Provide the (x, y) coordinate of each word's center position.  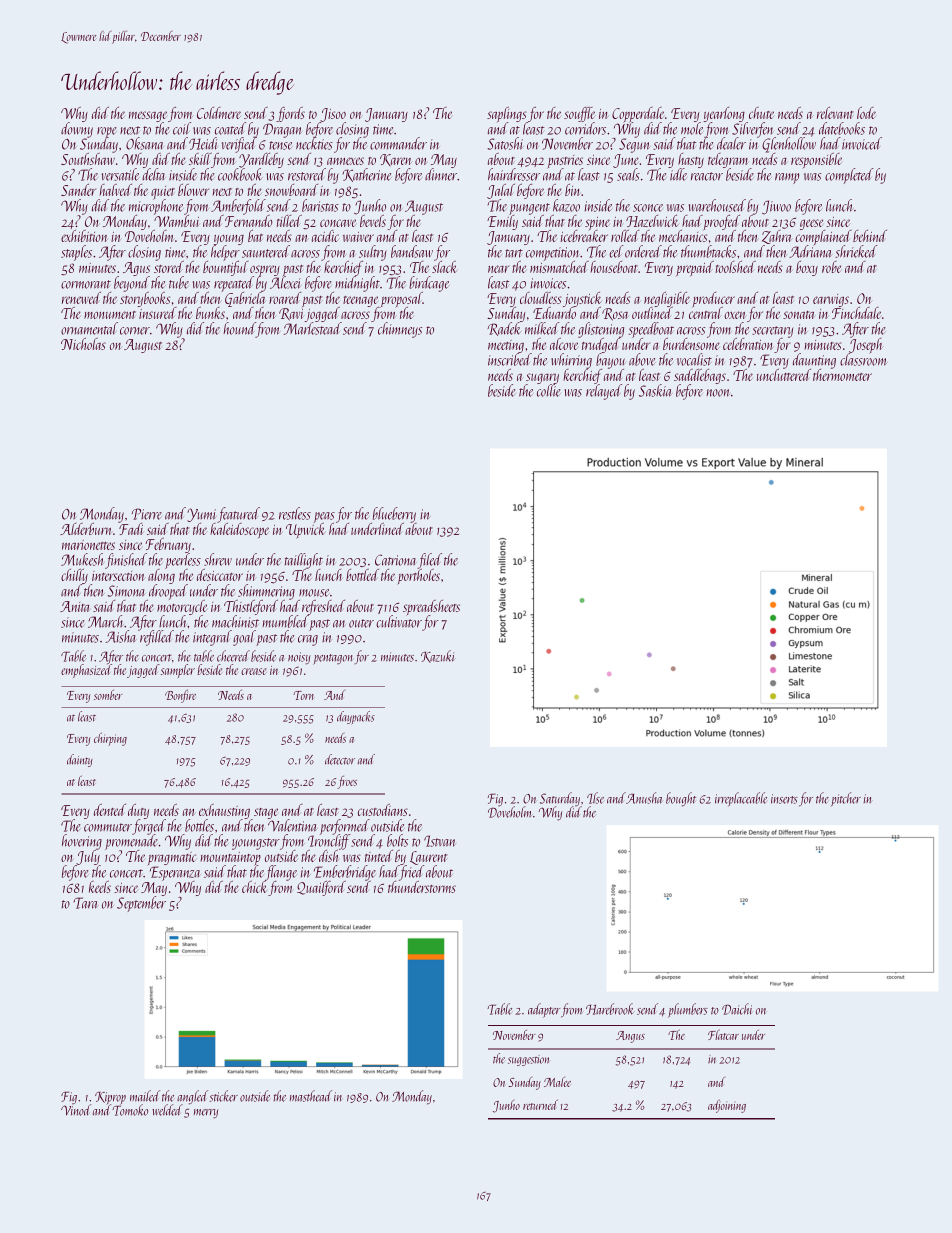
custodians (383, 810)
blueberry (394, 515)
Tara (86, 903)
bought (681, 799)
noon (718, 393)
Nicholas (83, 344)
